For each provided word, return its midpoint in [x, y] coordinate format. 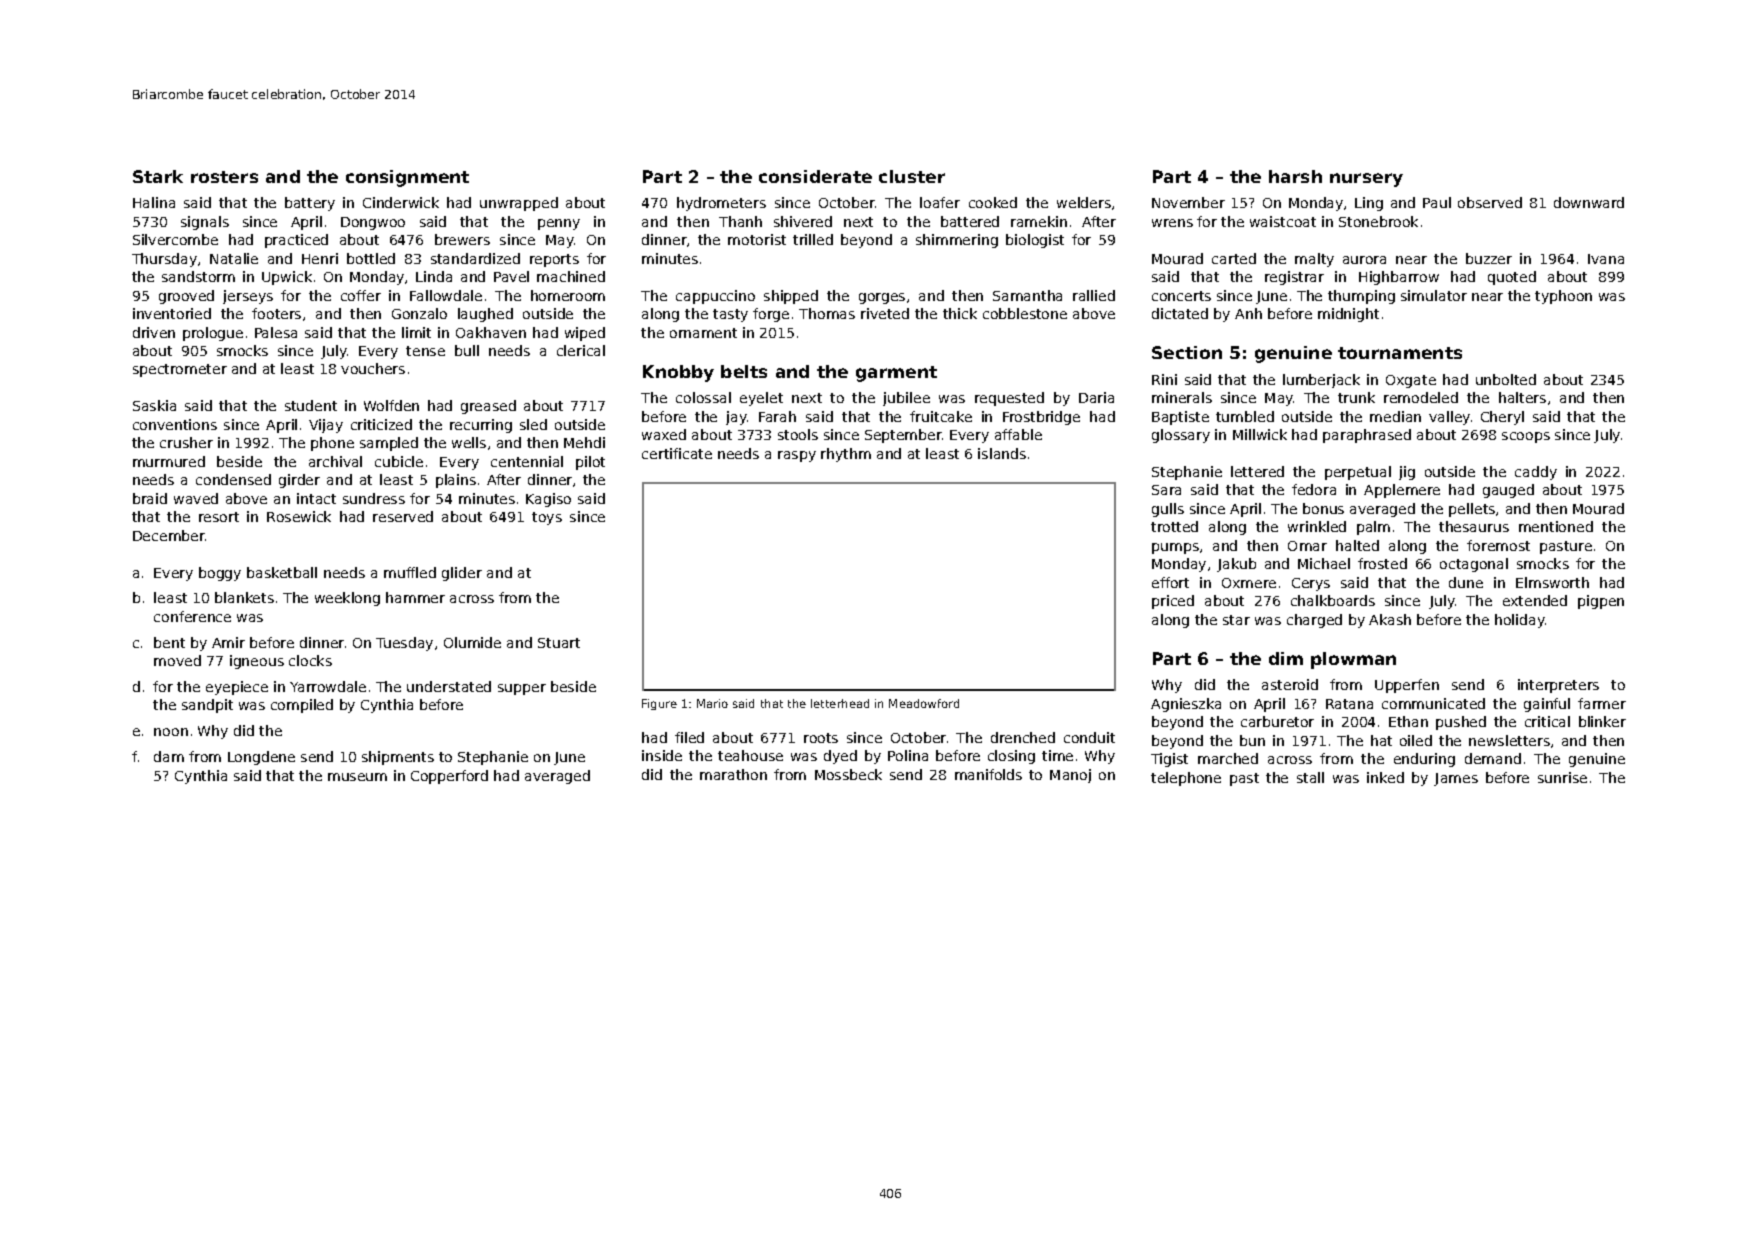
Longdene [261, 758]
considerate [815, 176]
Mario [712, 703]
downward [1589, 202]
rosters [224, 177]
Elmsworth [1552, 582]
